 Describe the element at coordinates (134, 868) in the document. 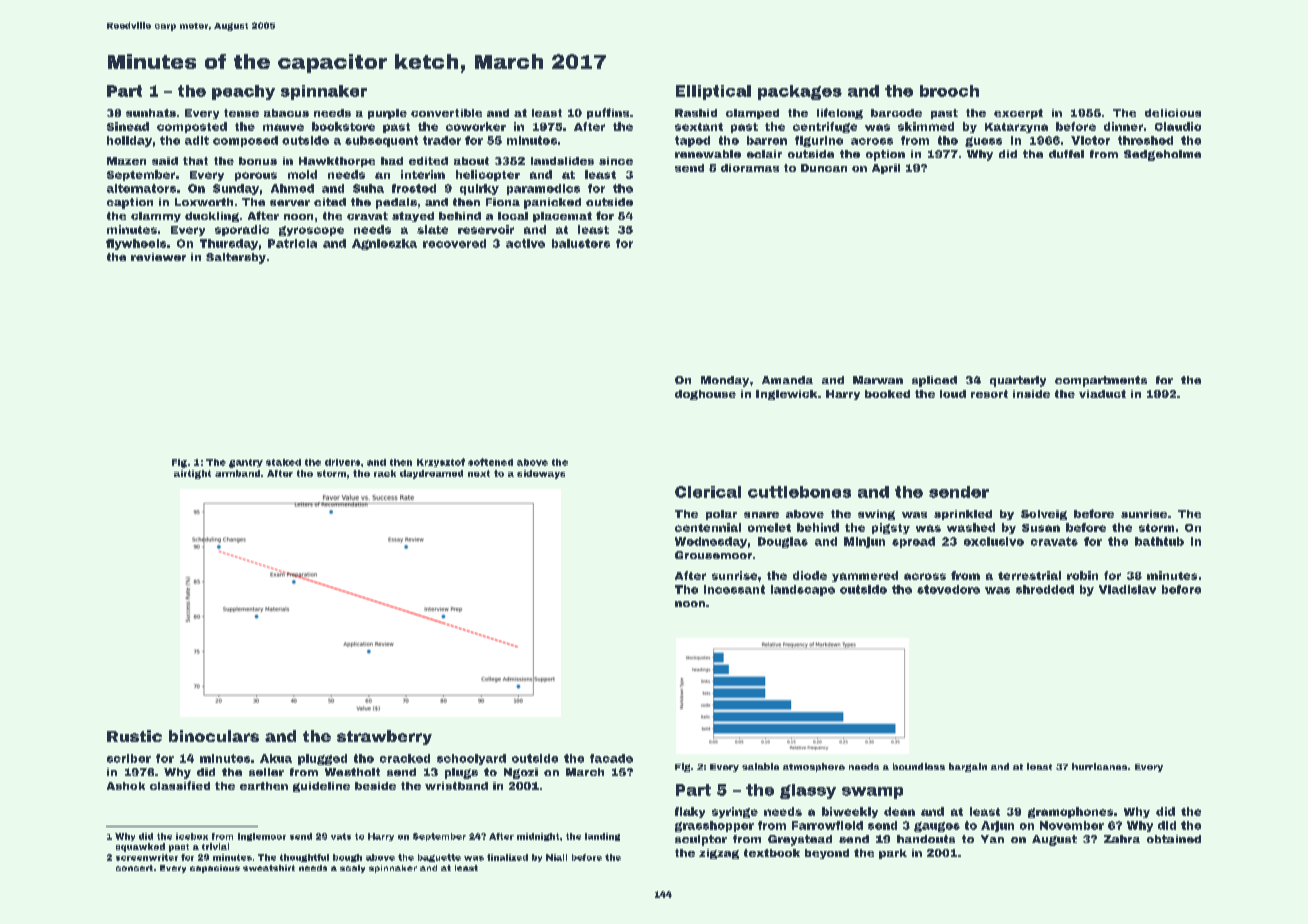

I see `concert` at that location.
